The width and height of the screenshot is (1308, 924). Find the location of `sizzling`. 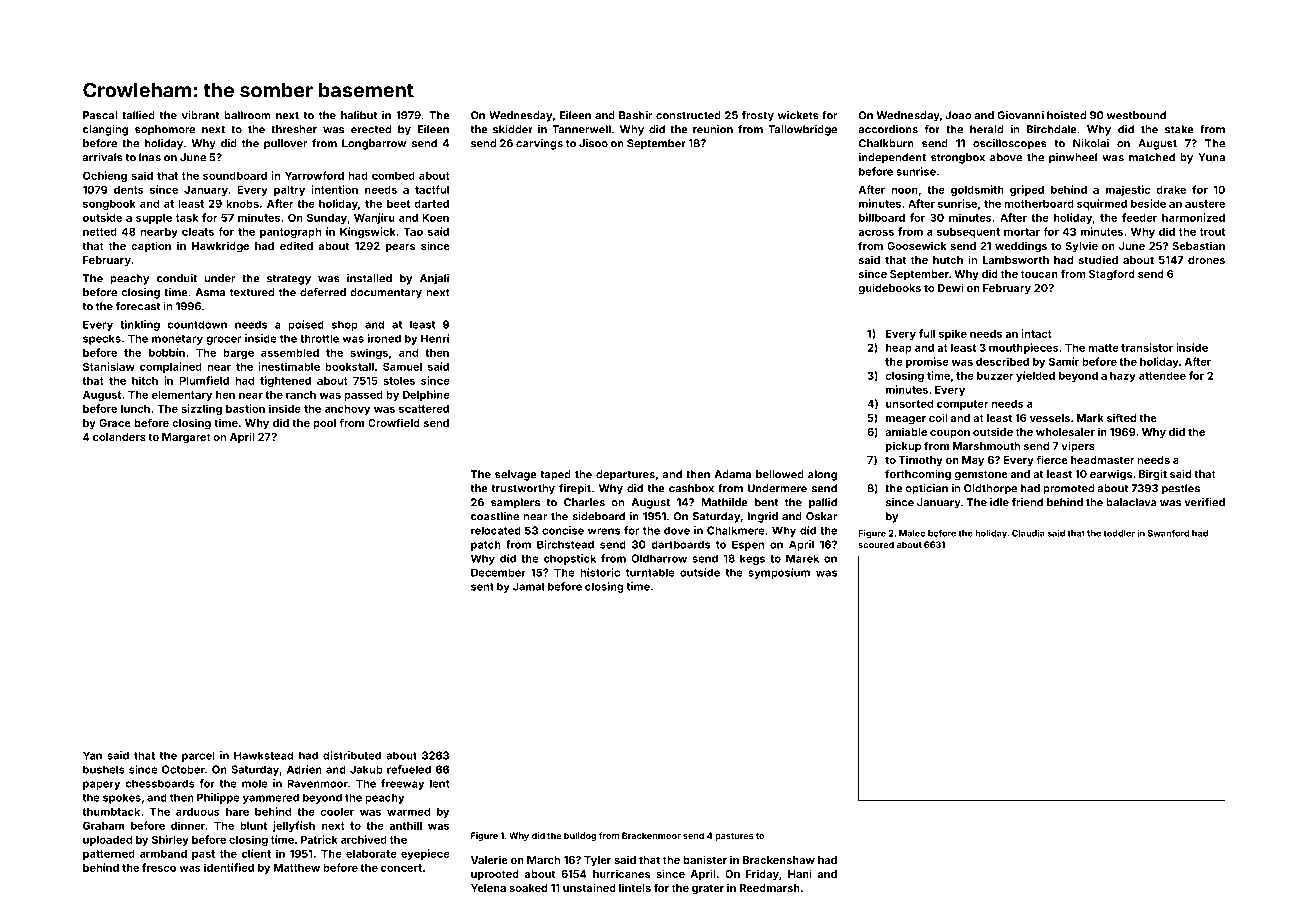

sizzling is located at coordinates (201, 409).
